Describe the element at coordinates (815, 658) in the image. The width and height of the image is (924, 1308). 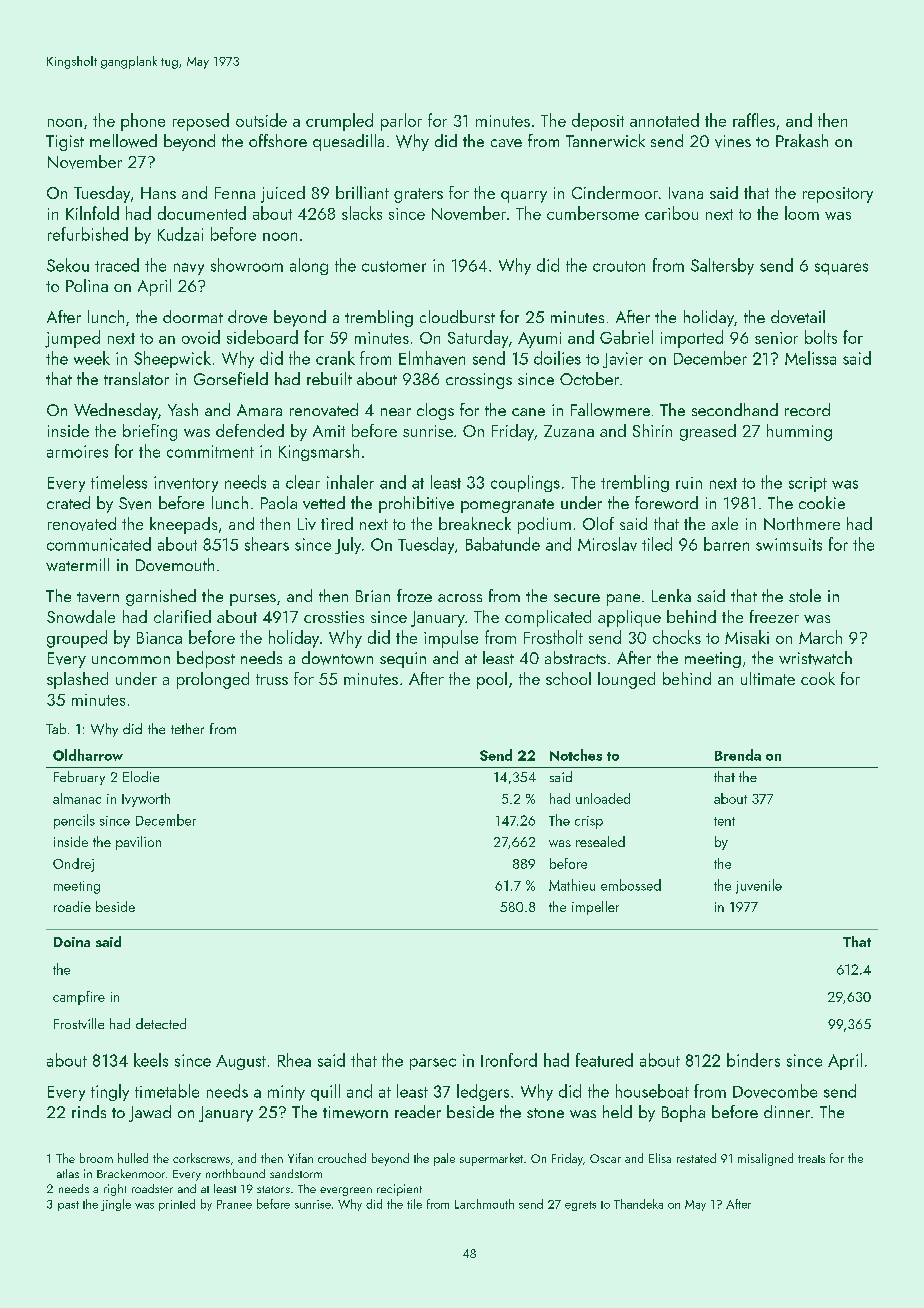
I see `wristwatch` at that location.
